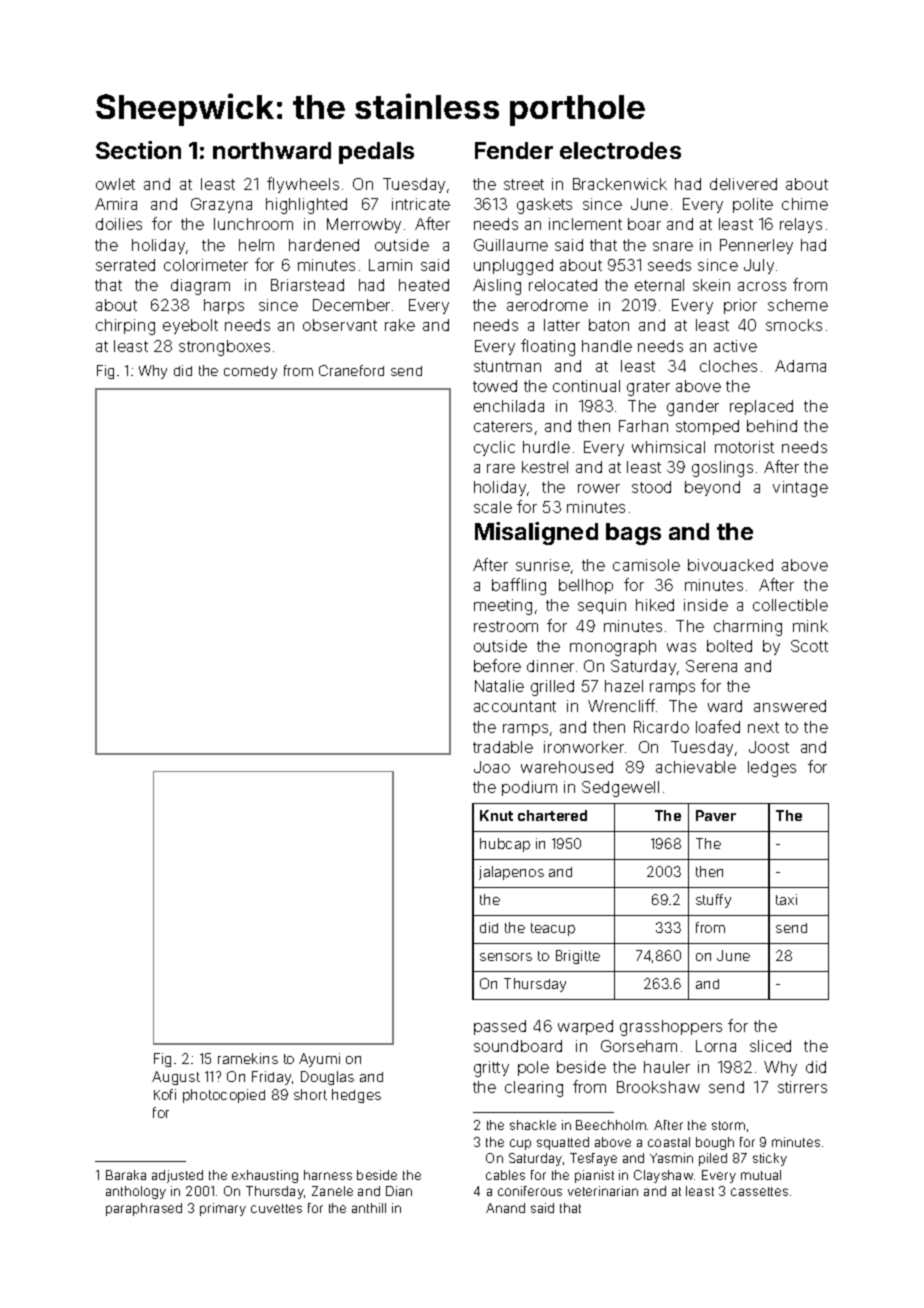 The width and height of the page is (924, 1308). What do you see at coordinates (248, 1058) in the page?
I see `ramekins` at bounding box center [248, 1058].
